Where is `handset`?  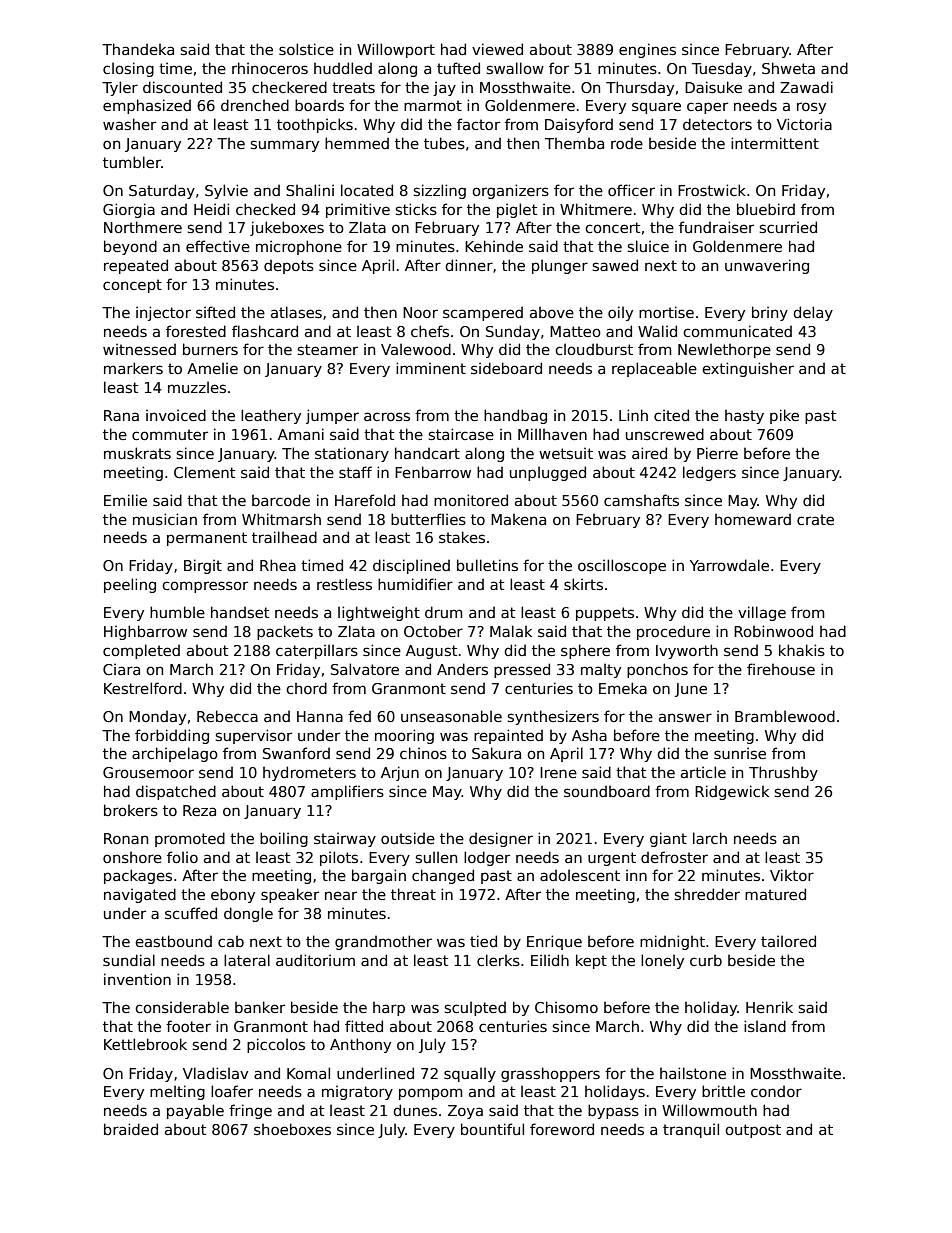 handset is located at coordinates (240, 612).
